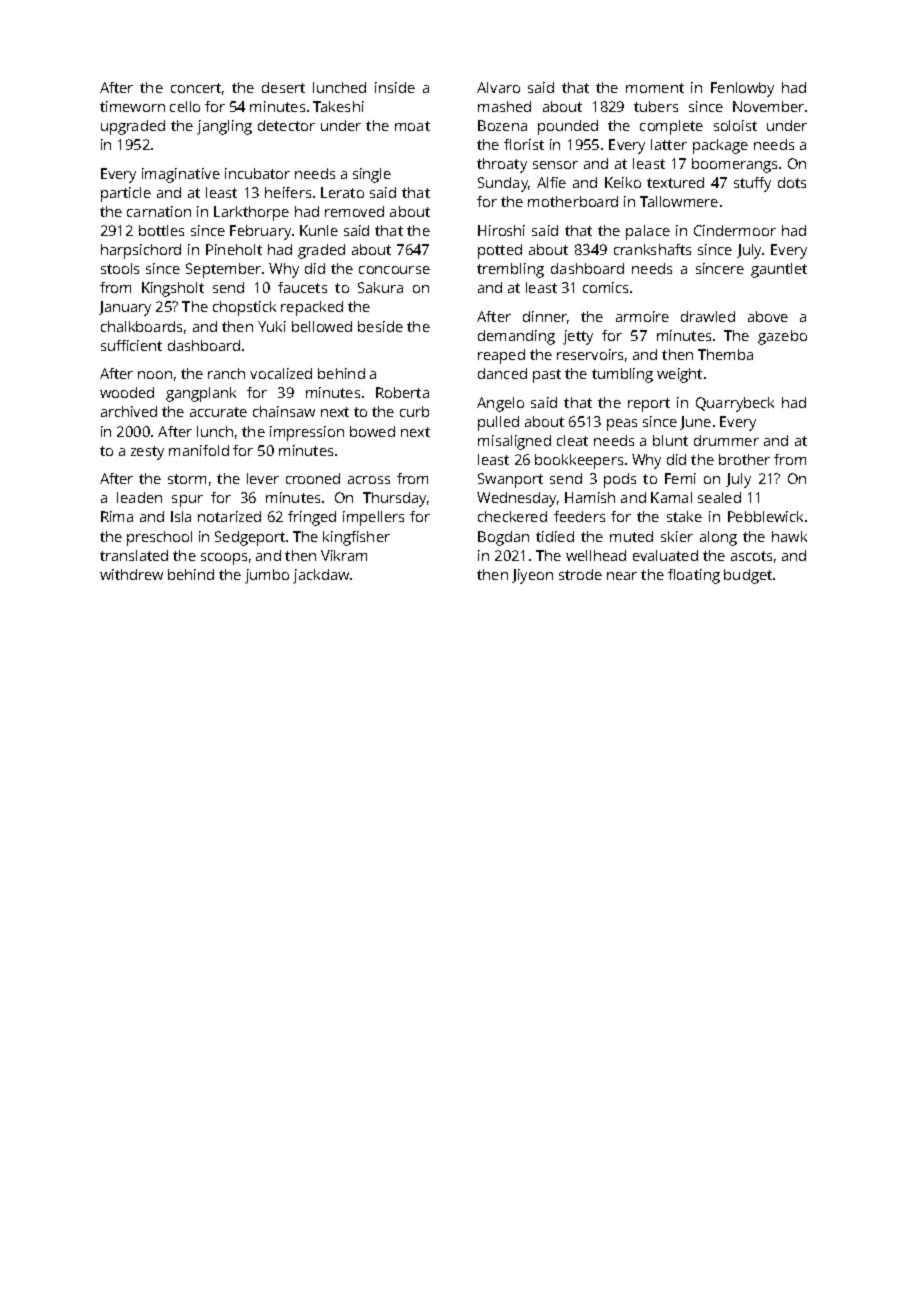 This page has height=1316, width=908. What do you see at coordinates (132, 106) in the page?
I see `timeworn` at bounding box center [132, 106].
